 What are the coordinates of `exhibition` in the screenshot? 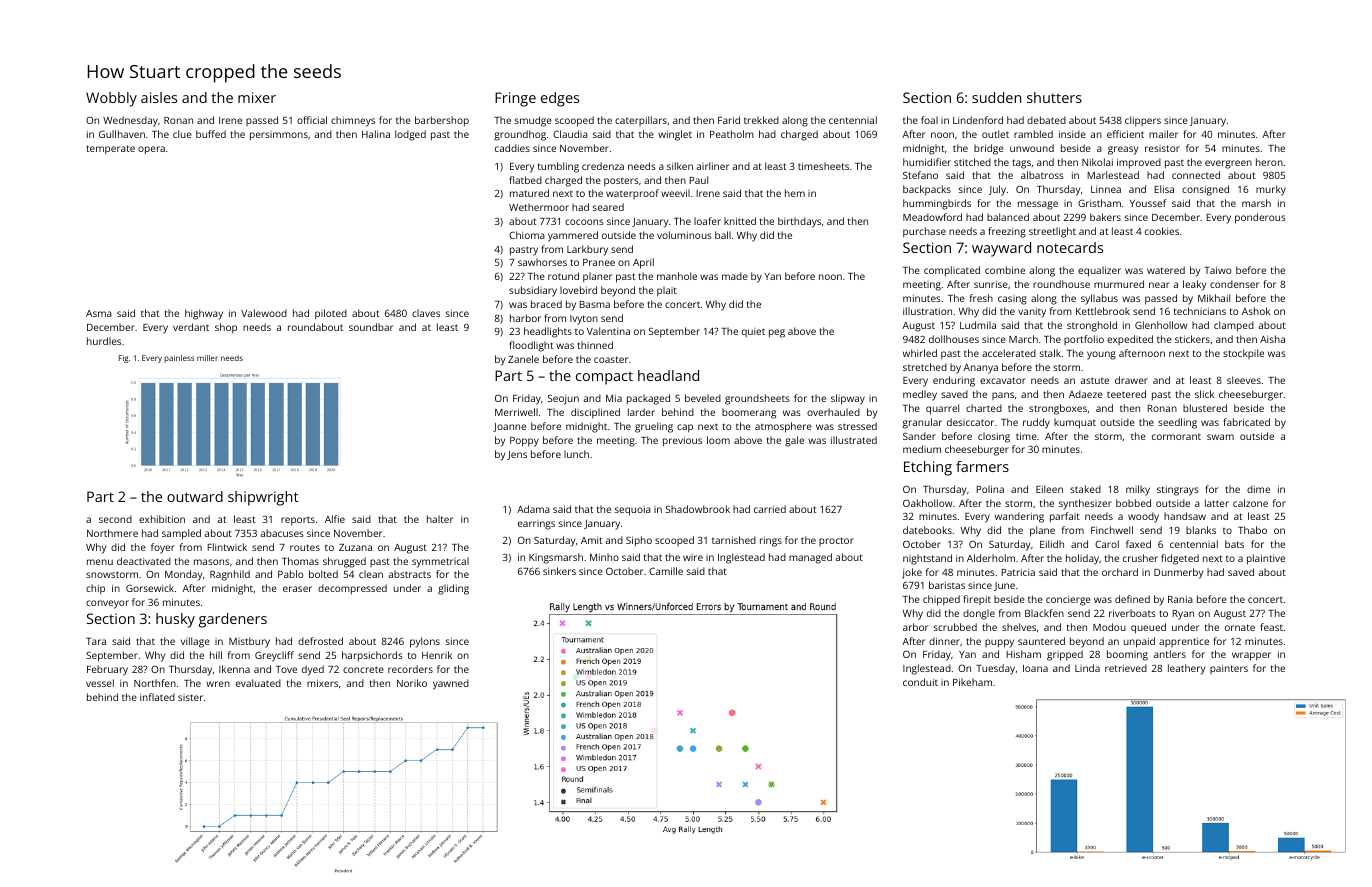 It's located at (162, 519).
